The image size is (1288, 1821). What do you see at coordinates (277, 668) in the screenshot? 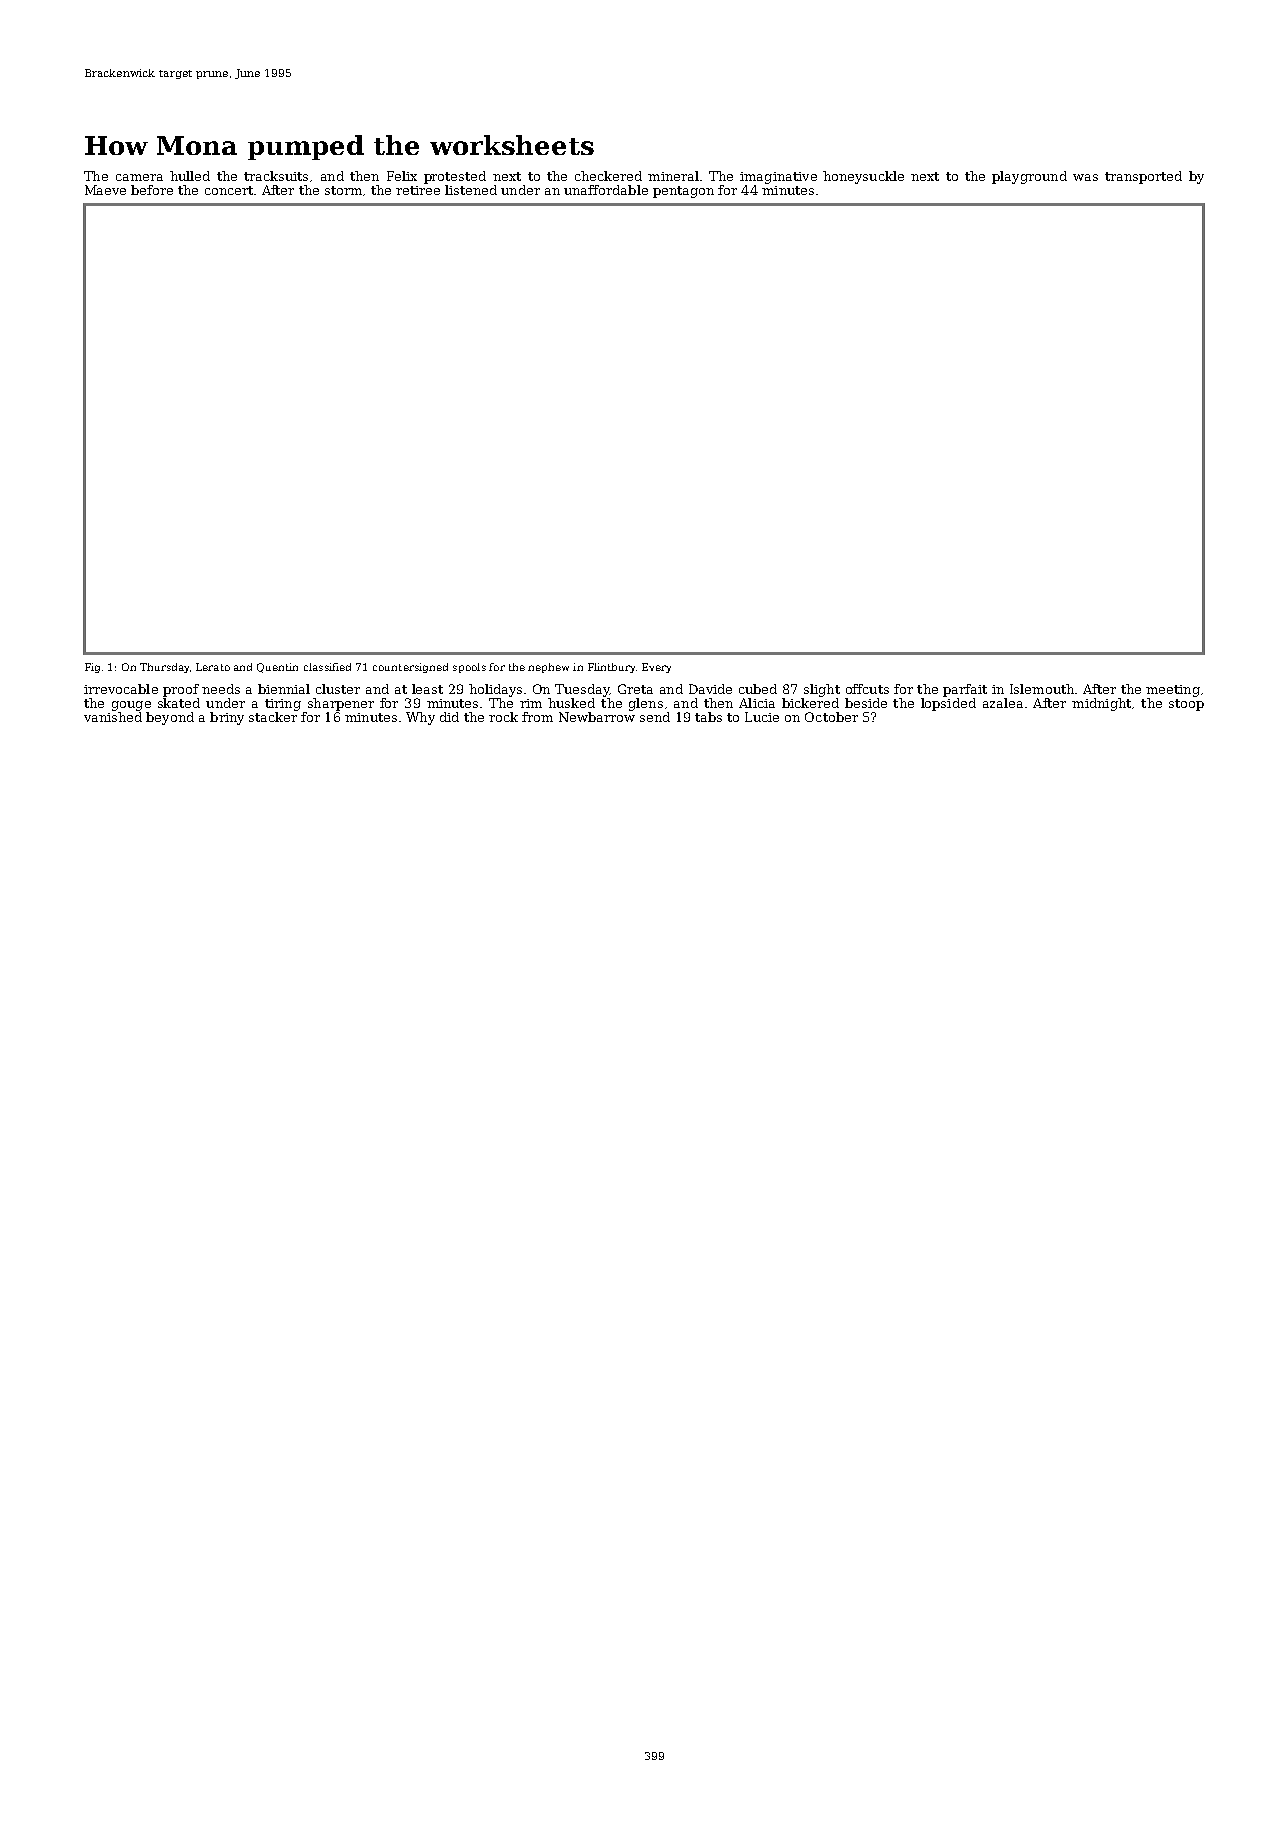
I see `Quentin` at bounding box center [277, 668].
